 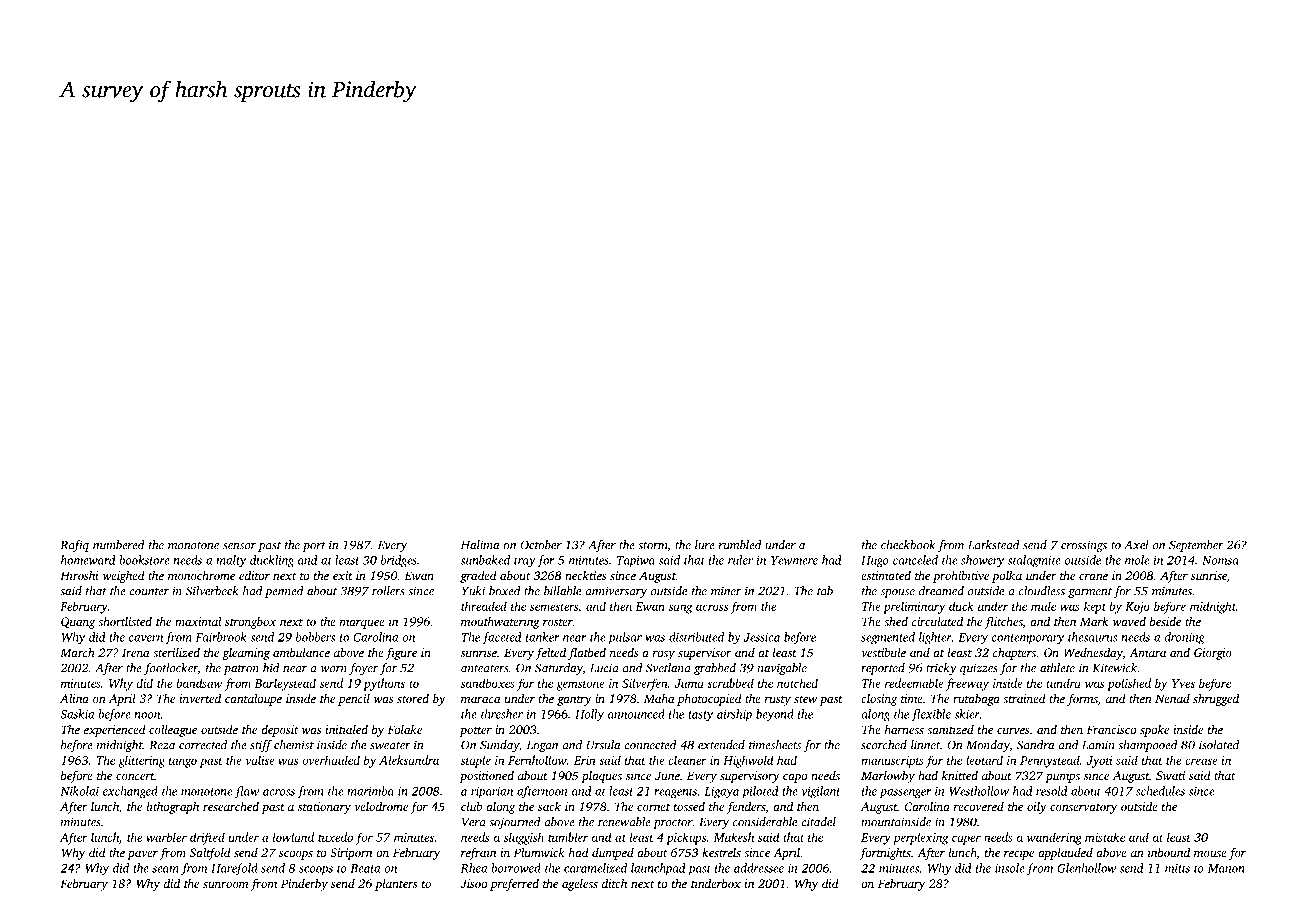 I want to click on proctor, so click(x=672, y=824).
